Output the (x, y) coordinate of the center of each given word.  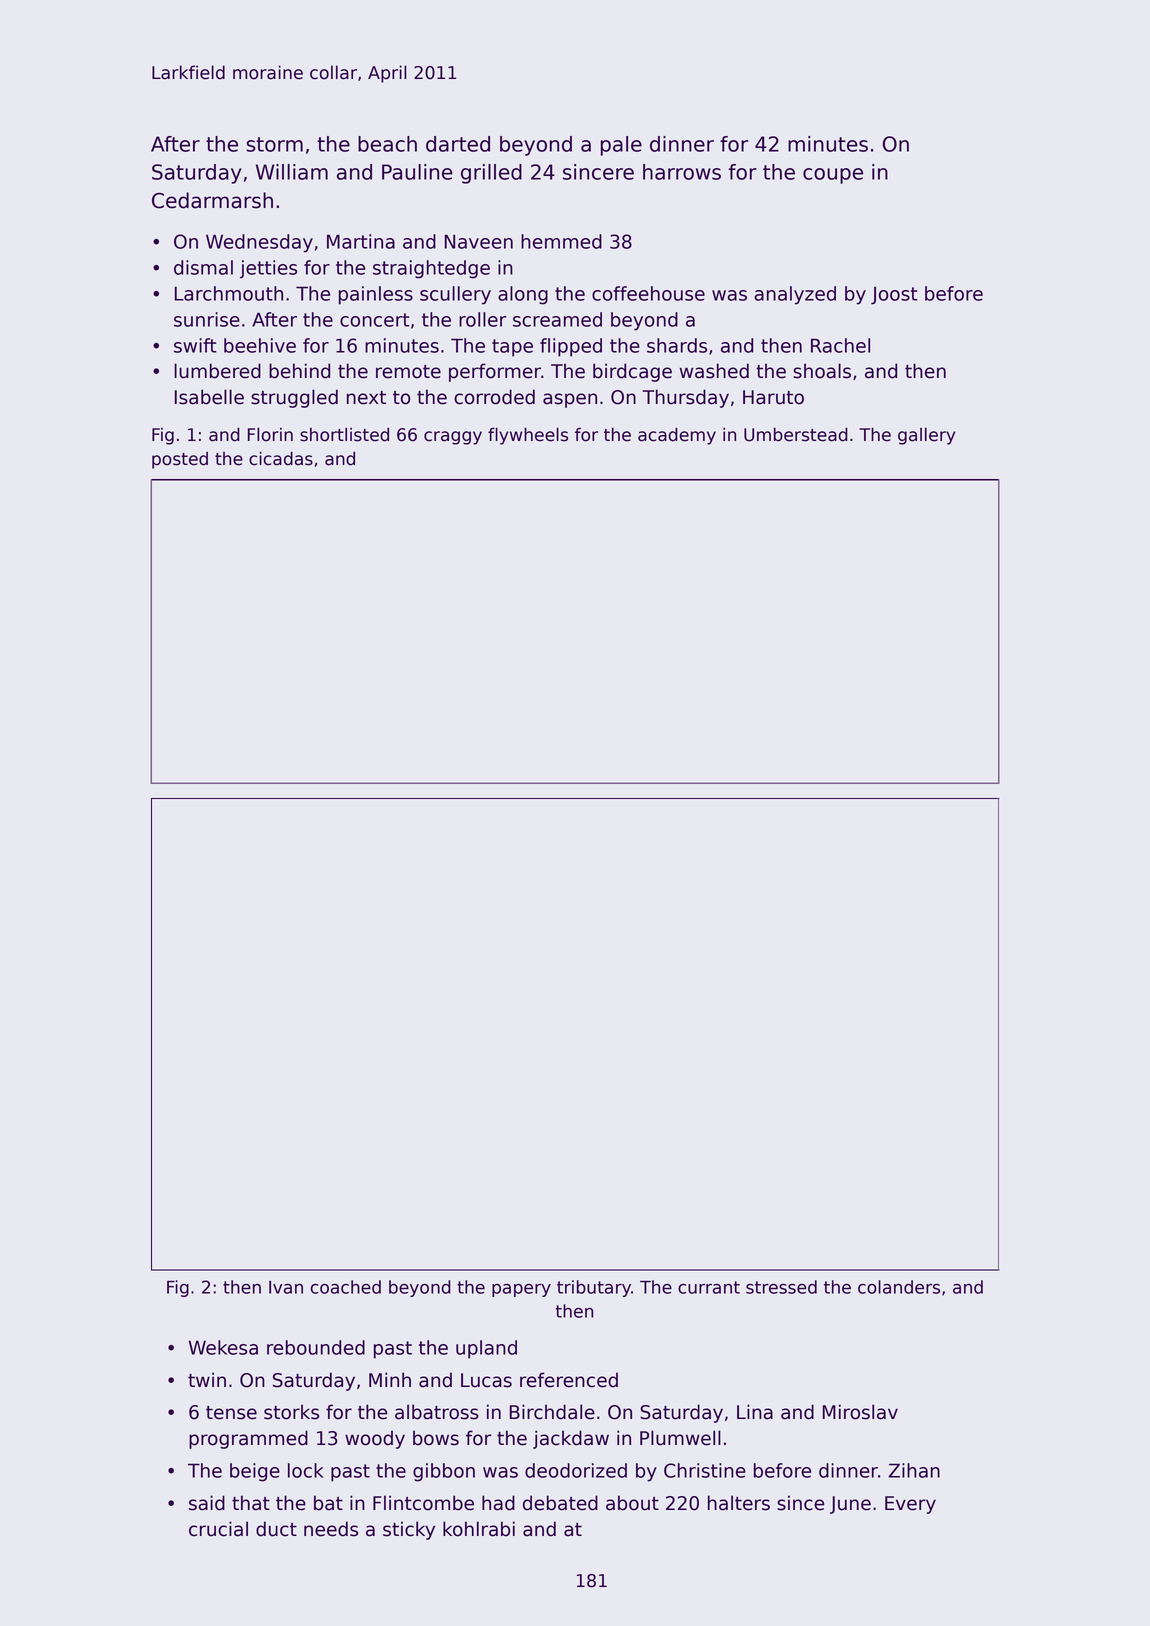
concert (375, 320)
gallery (926, 436)
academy (677, 436)
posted (180, 460)
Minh (390, 1379)
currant (709, 1287)
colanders (899, 1287)
